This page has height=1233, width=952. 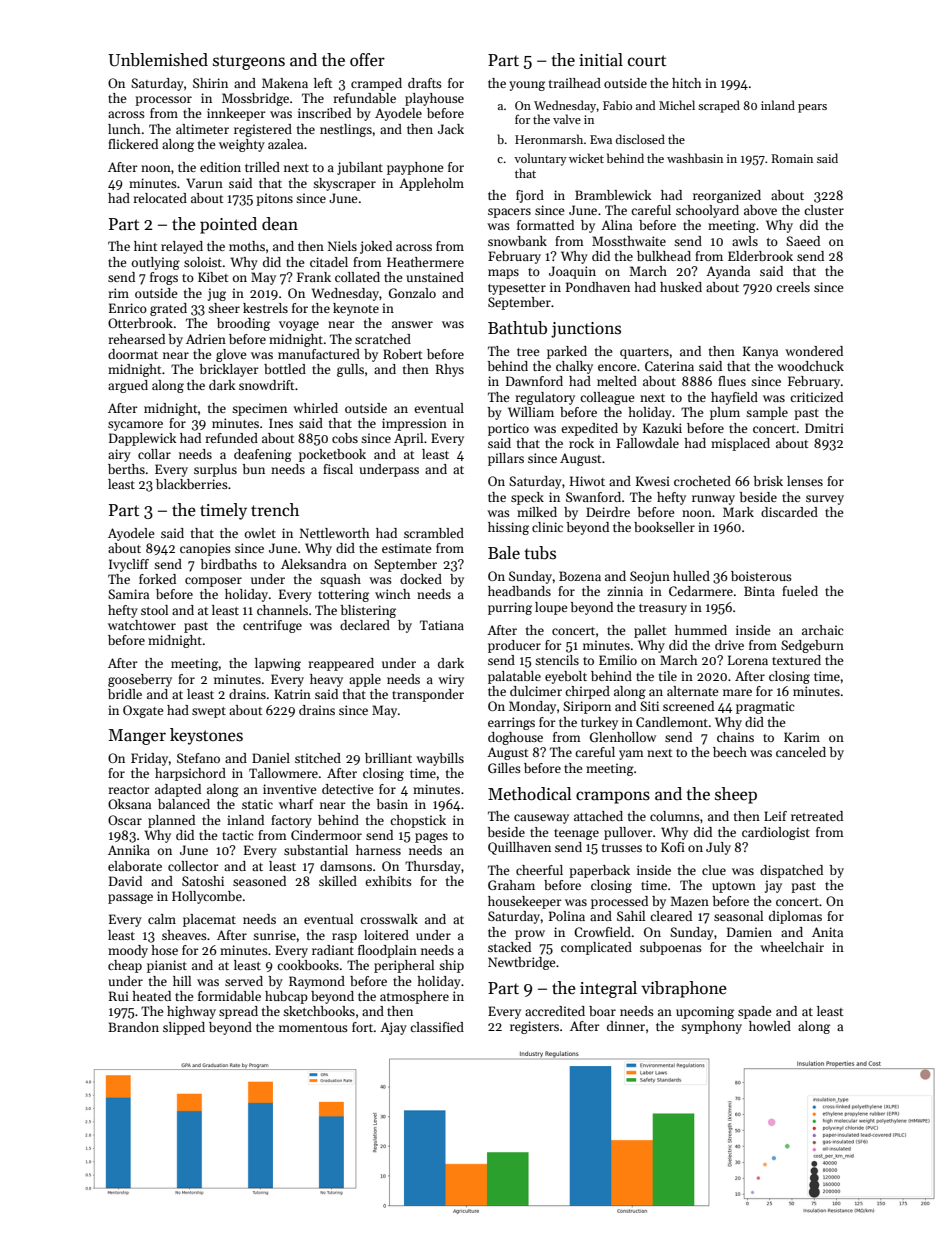 What do you see at coordinates (824, 210) in the page?
I see `cluster` at bounding box center [824, 210].
